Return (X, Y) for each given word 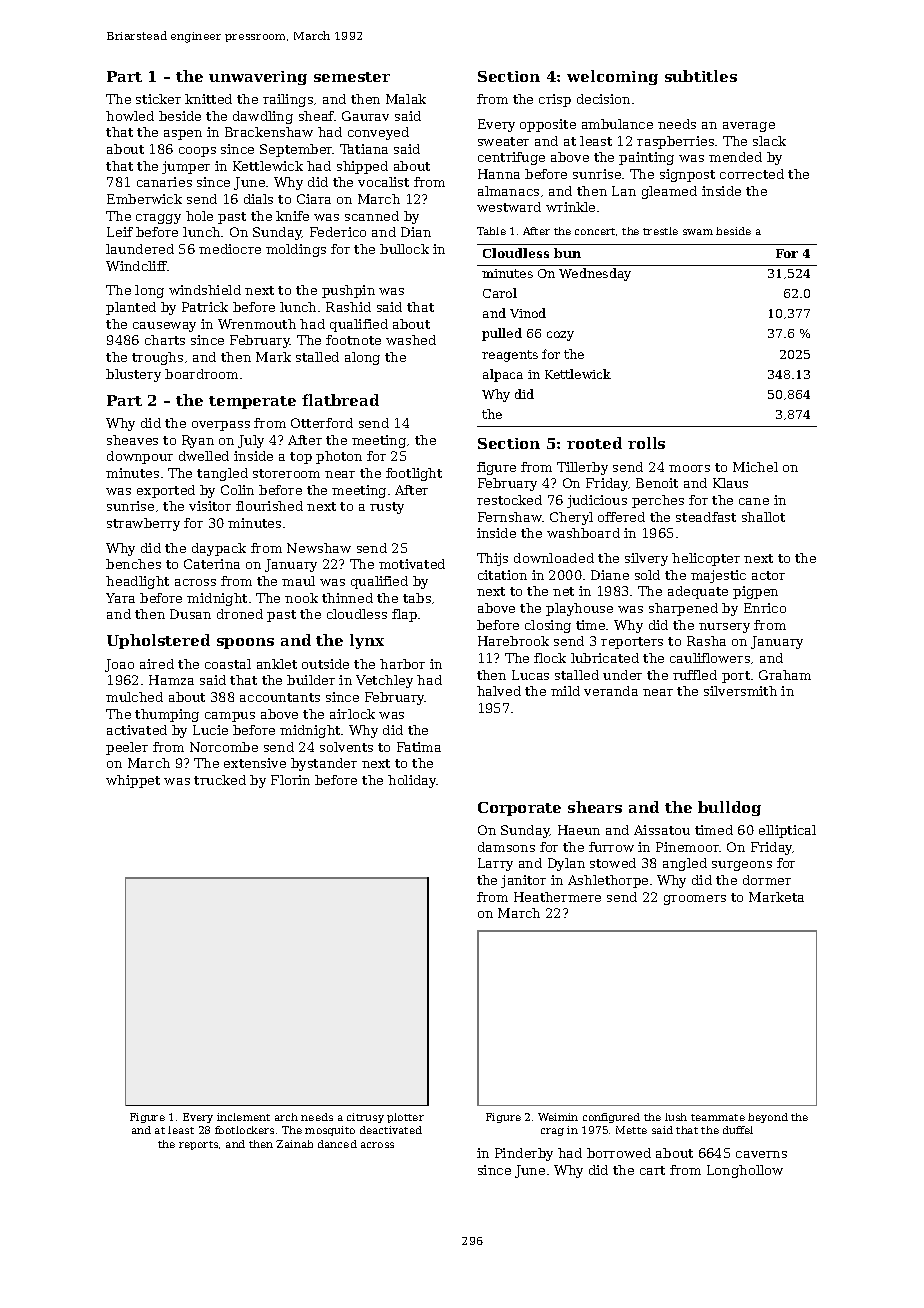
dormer (767, 880)
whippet (133, 781)
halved (499, 691)
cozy (560, 336)
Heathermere (557, 897)
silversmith (740, 691)
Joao (119, 665)
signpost (687, 175)
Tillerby (582, 468)
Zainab (294, 1144)
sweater (503, 141)
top (301, 458)
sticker (158, 99)
